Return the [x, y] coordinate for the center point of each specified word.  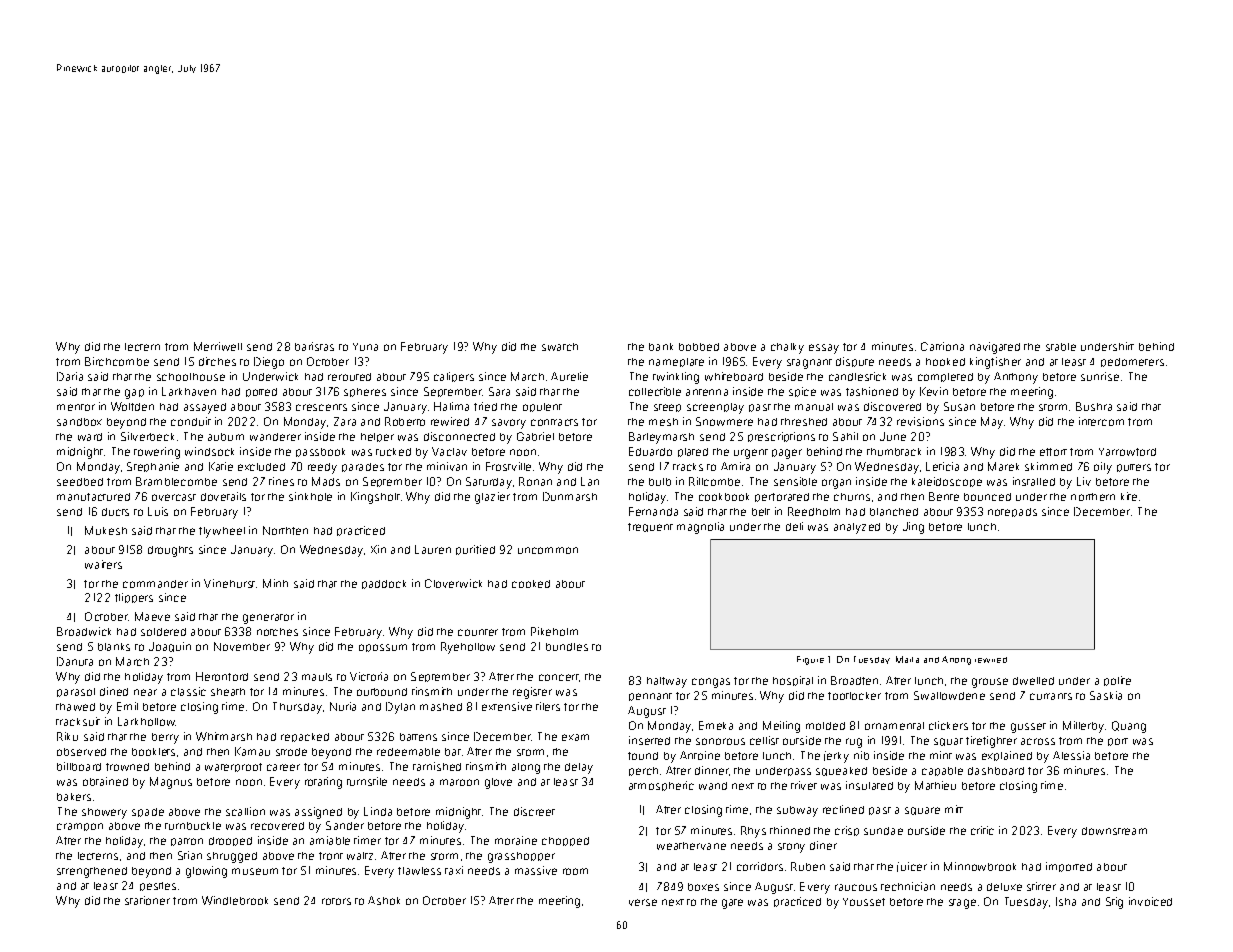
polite [1117, 681]
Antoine [700, 755]
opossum [383, 648]
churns [852, 497]
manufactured [93, 497]
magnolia [700, 528]
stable [1061, 347]
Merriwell [218, 346]
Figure [810, 660]
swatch [560, 347]
